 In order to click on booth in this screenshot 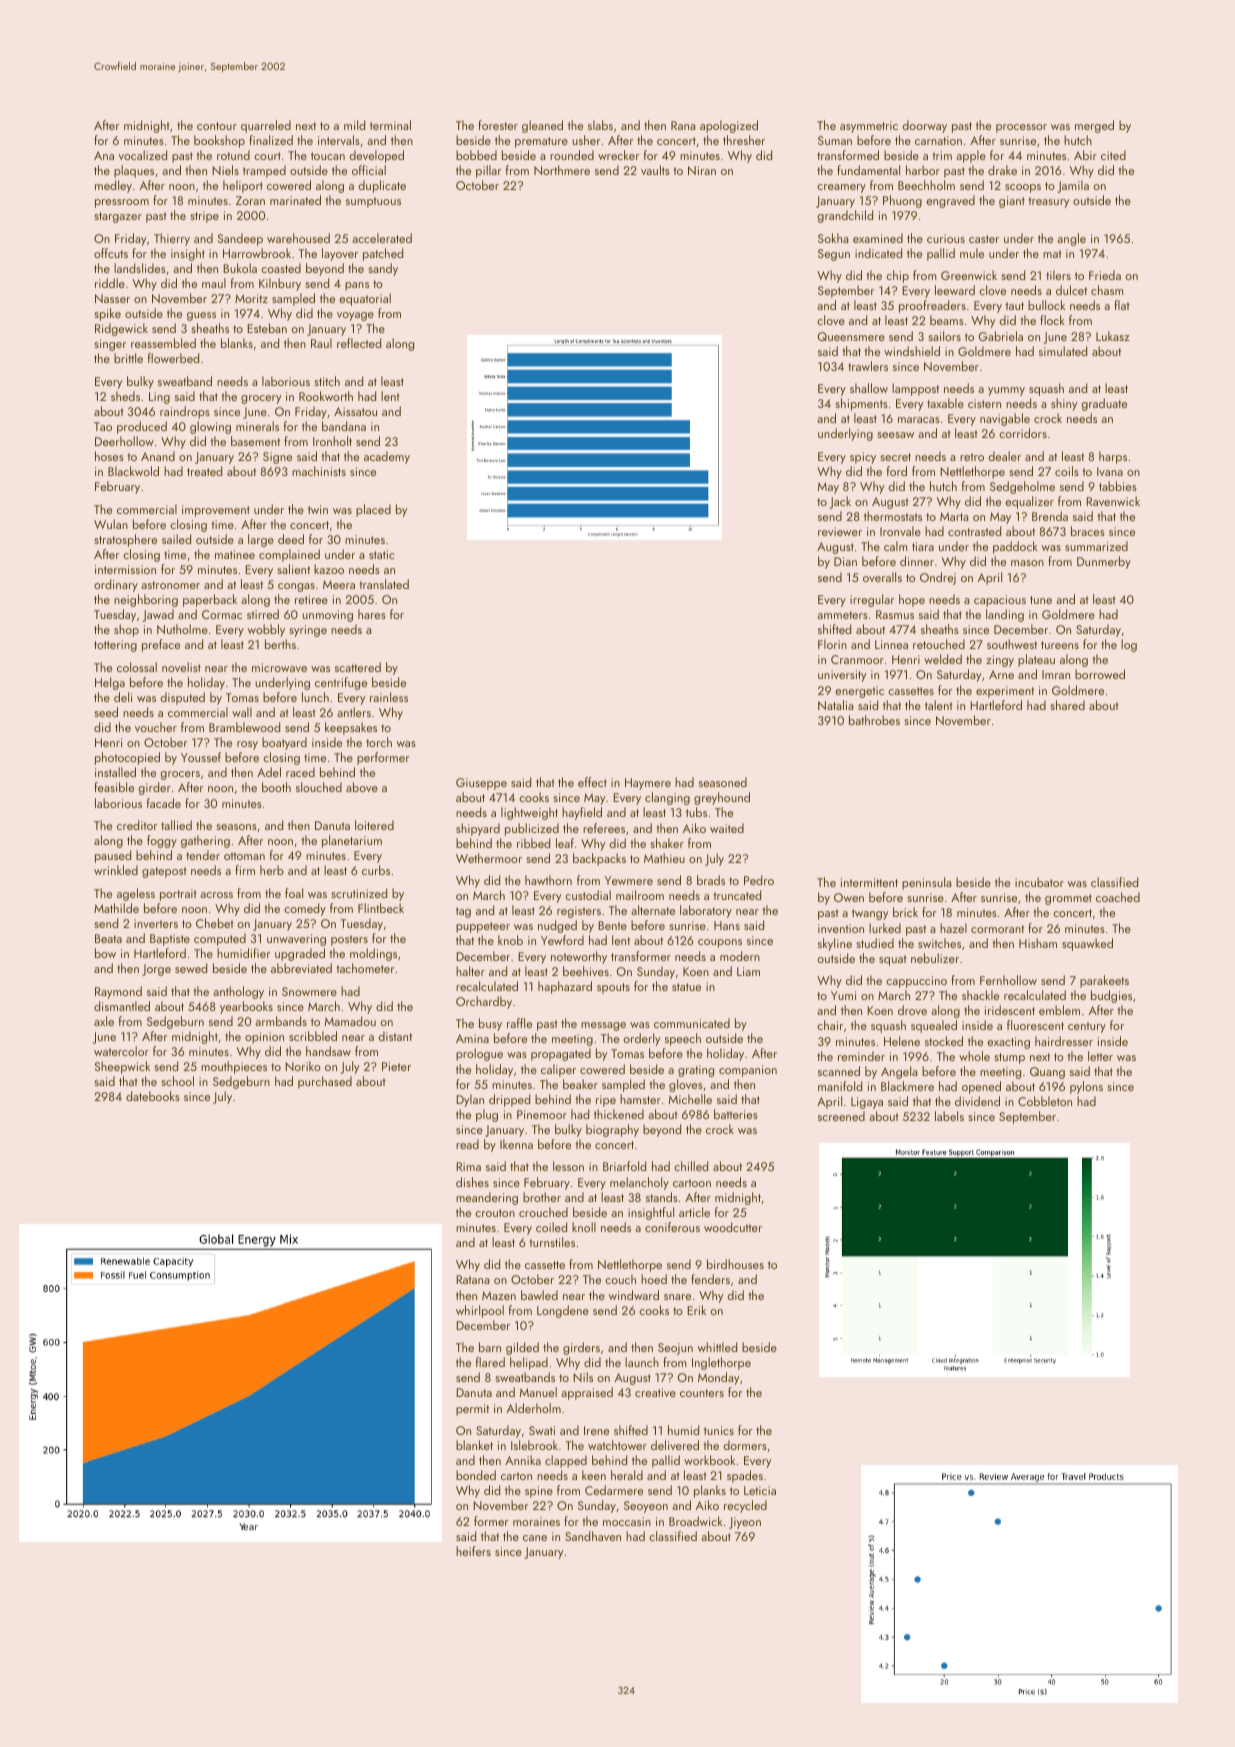, I will do `click(276, 787)`.
